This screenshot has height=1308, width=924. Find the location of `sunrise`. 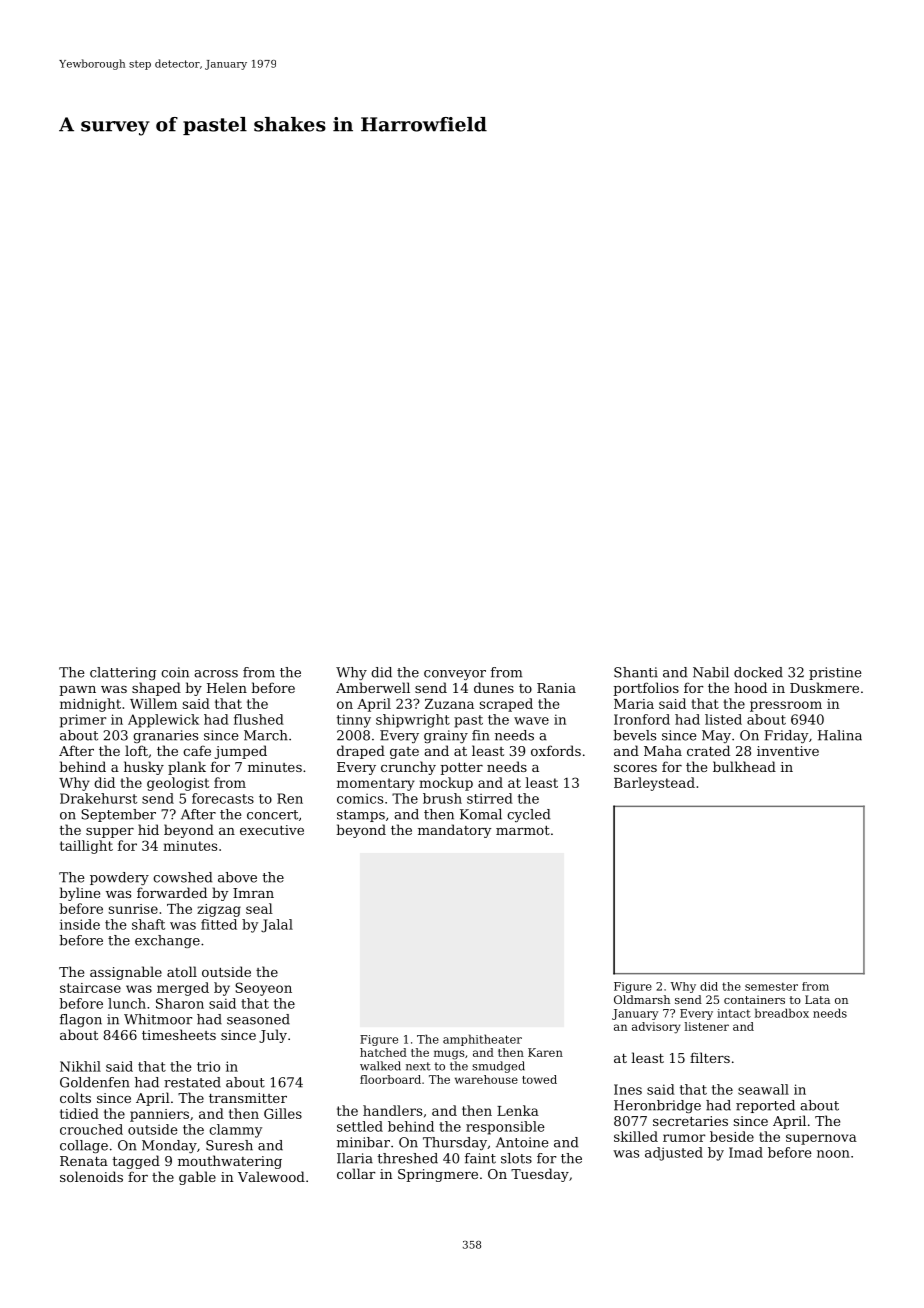

sunrise is located at coordinates (133, 909).
